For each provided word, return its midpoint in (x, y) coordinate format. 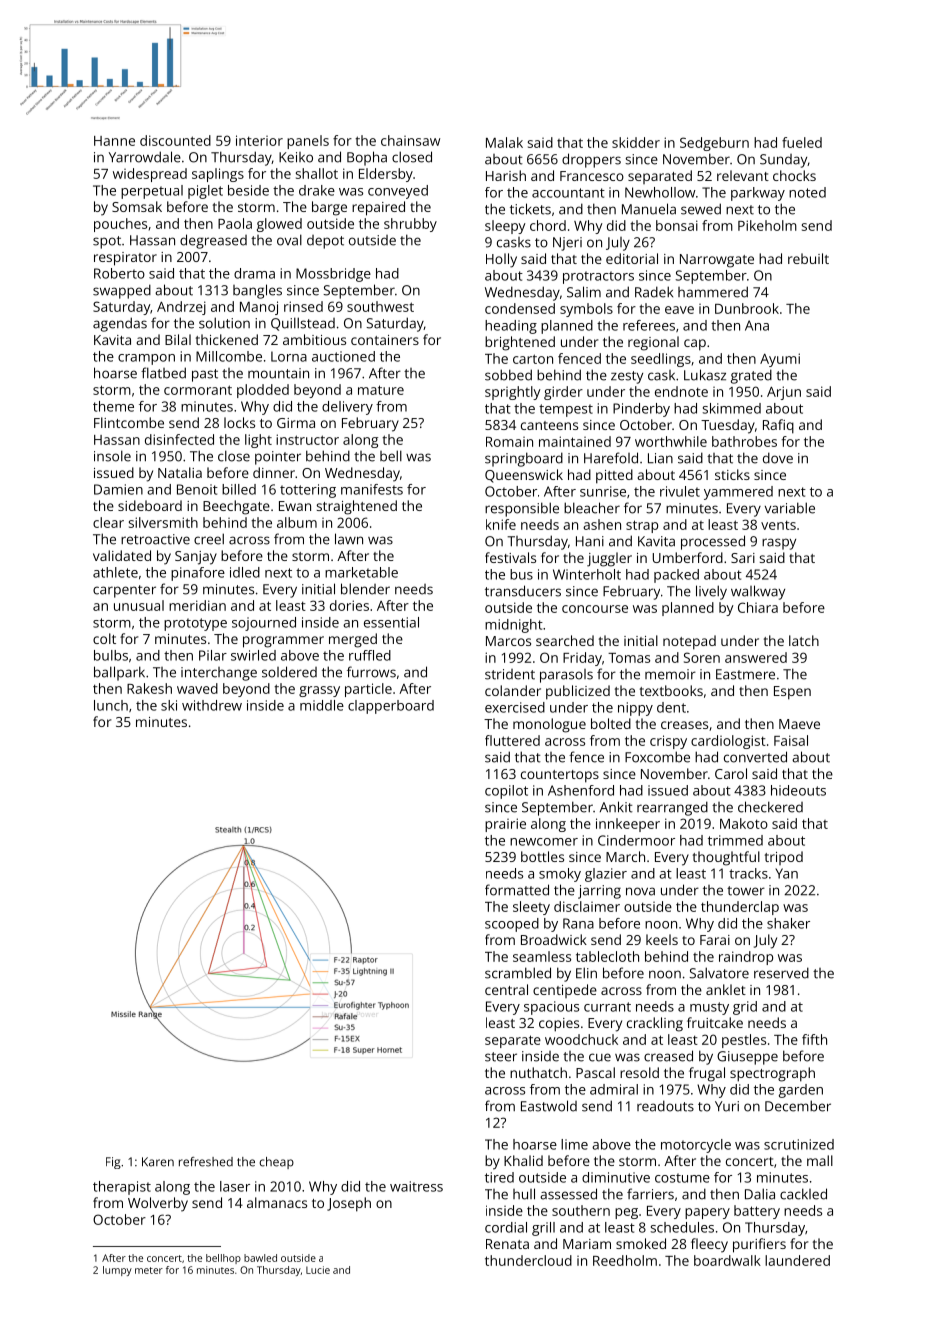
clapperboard (391, 707)
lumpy (117, 1271)
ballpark (119, 673)
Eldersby (386, 175)
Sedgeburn (714, 144)
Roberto (119, 273)
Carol (731, 773)
